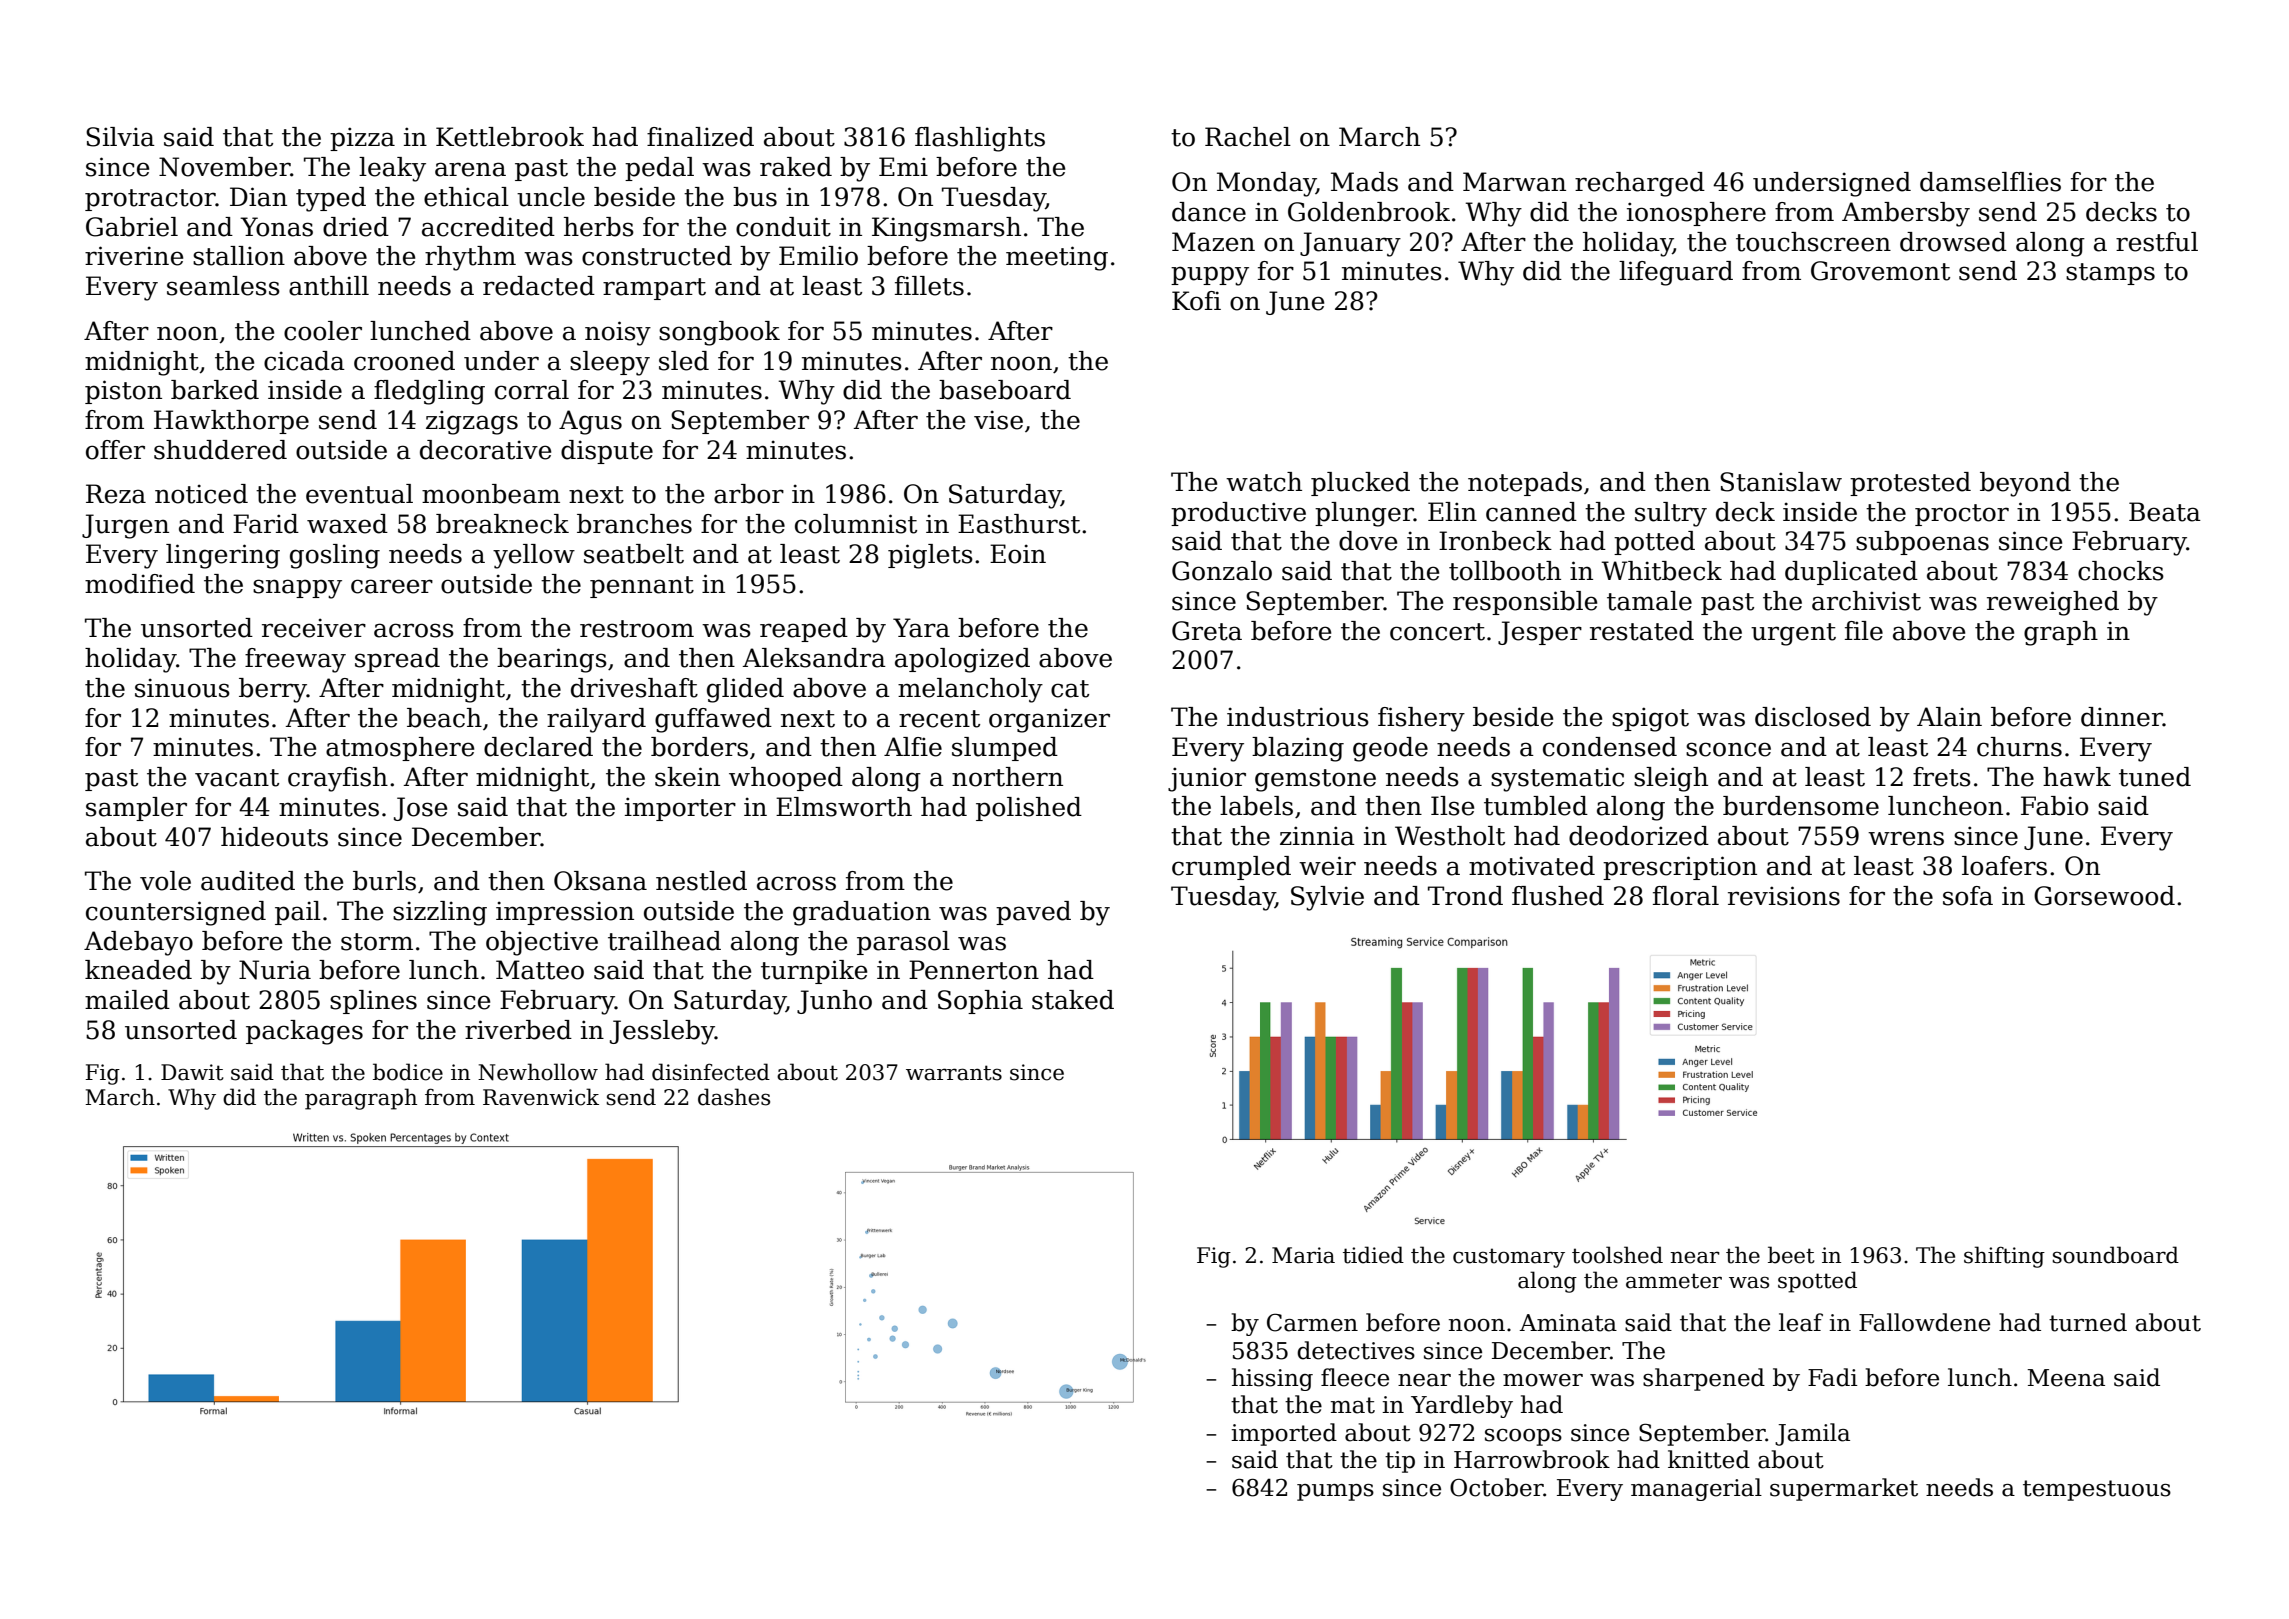 This document has width=2289, height=1619. What do you see at coordinates (140, 584) in the document?
I see `modified` at bounding box center [140, 584].
